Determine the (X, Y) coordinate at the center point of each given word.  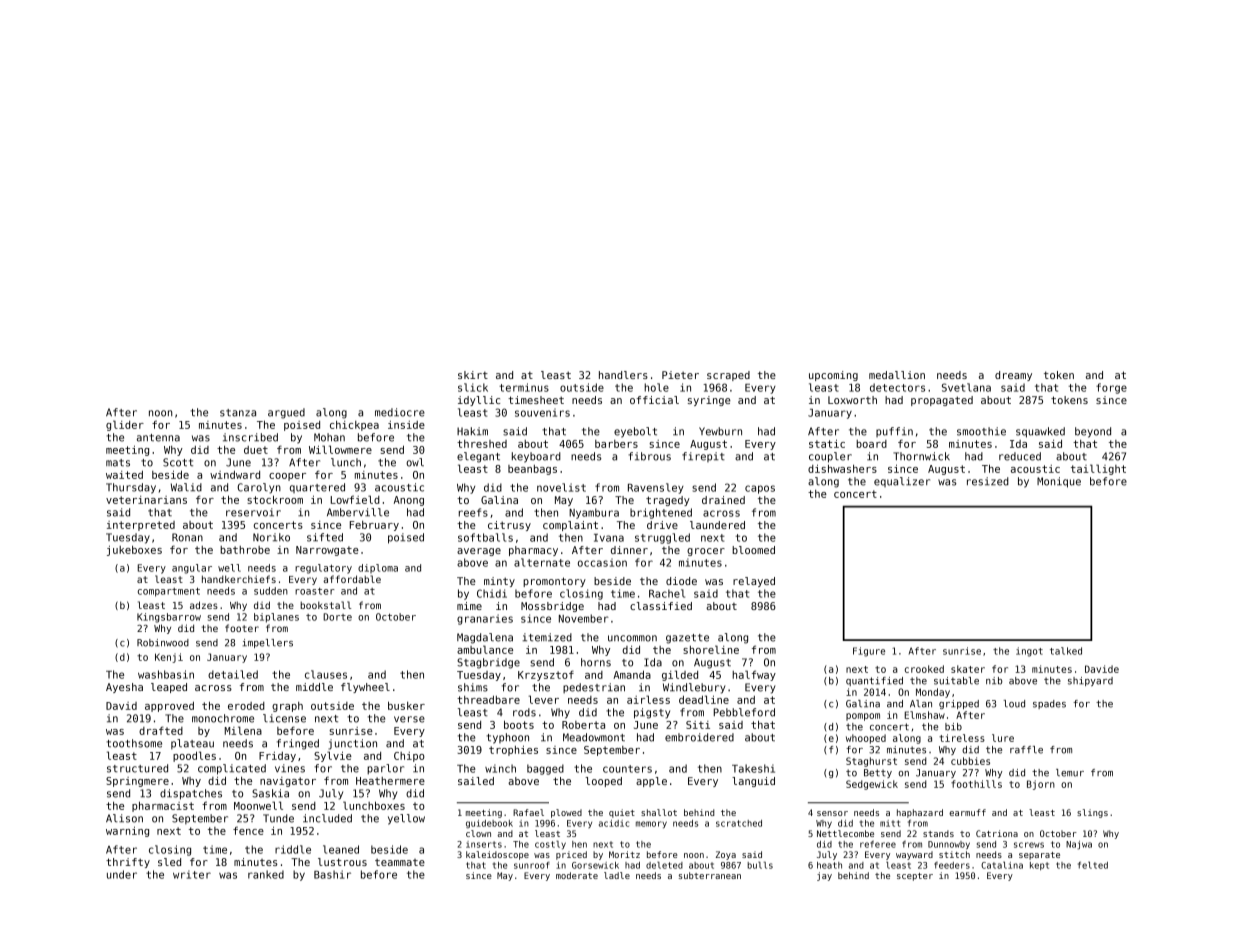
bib (953, 727)
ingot (1029, 652)
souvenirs (542, 412)
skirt (473, 375)
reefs (473, 512)
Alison (124, 818)
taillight (1098, 469)
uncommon (632, 638)
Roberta (583, 725)
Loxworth (852, 400)
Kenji (169, 658)
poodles (194, 756)
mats (118, 463)
